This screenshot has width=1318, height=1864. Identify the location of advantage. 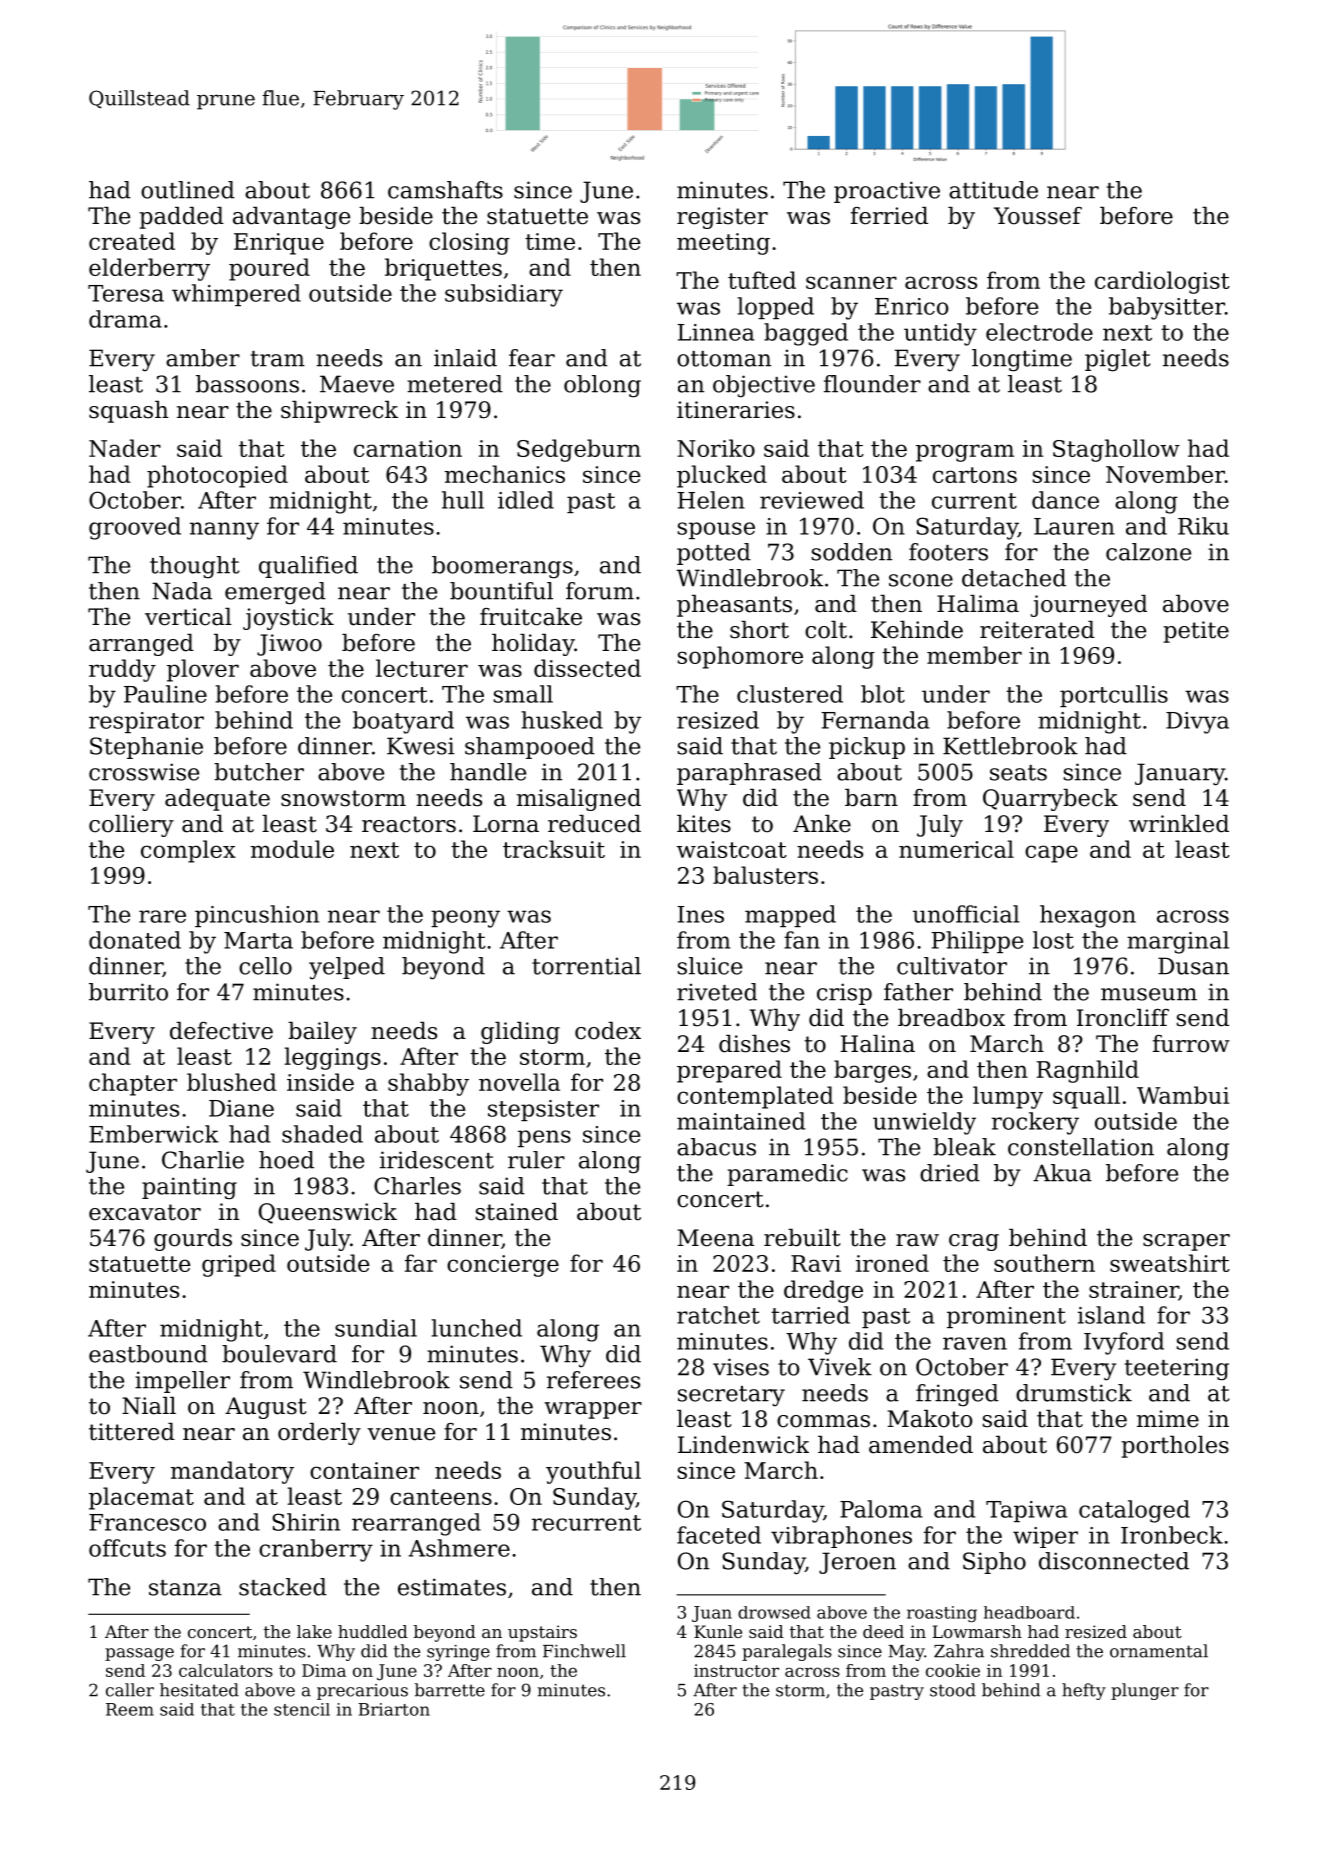
(291, 218).
